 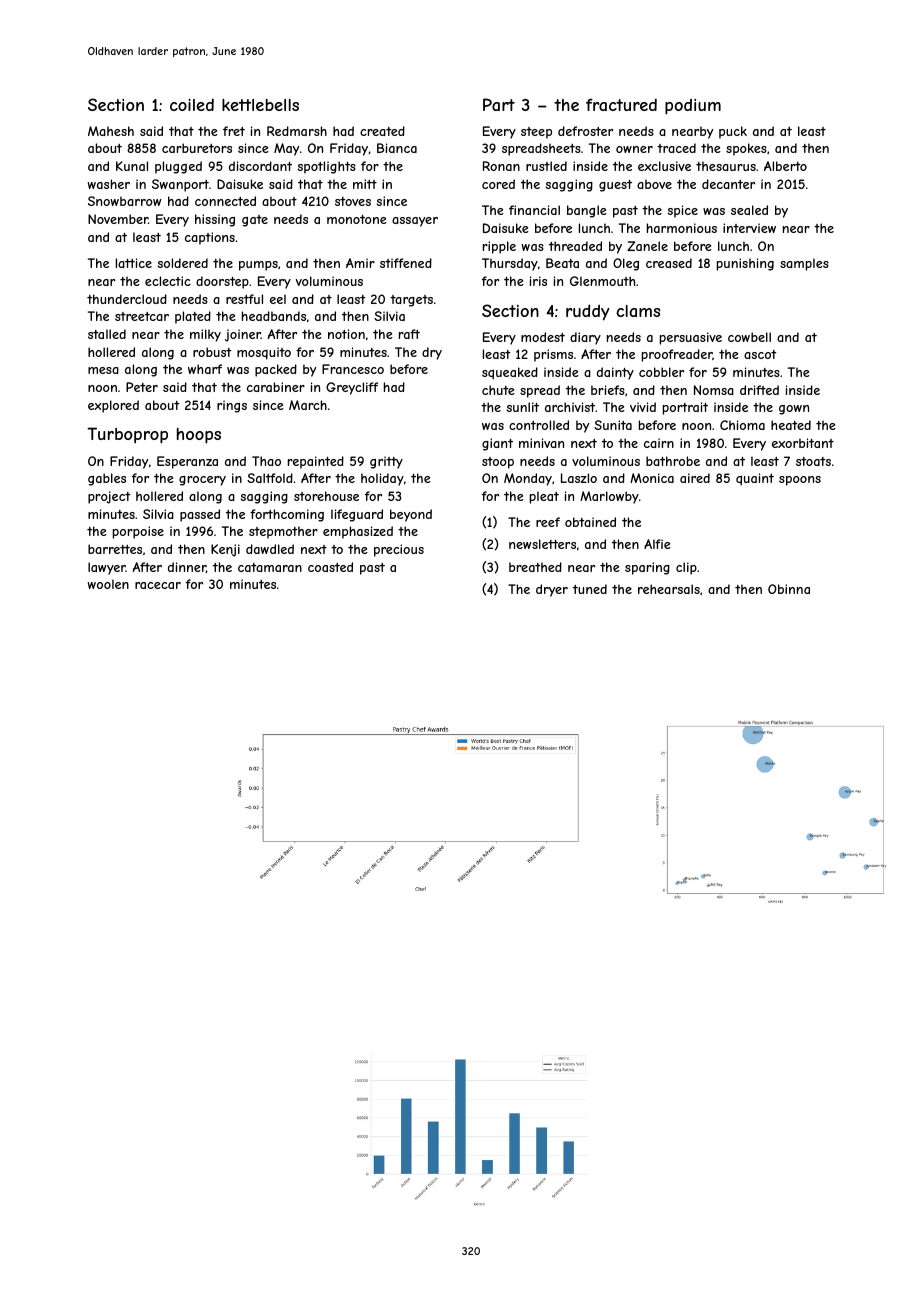 I want to click on Esperanza, so click(x=187, y=462).
